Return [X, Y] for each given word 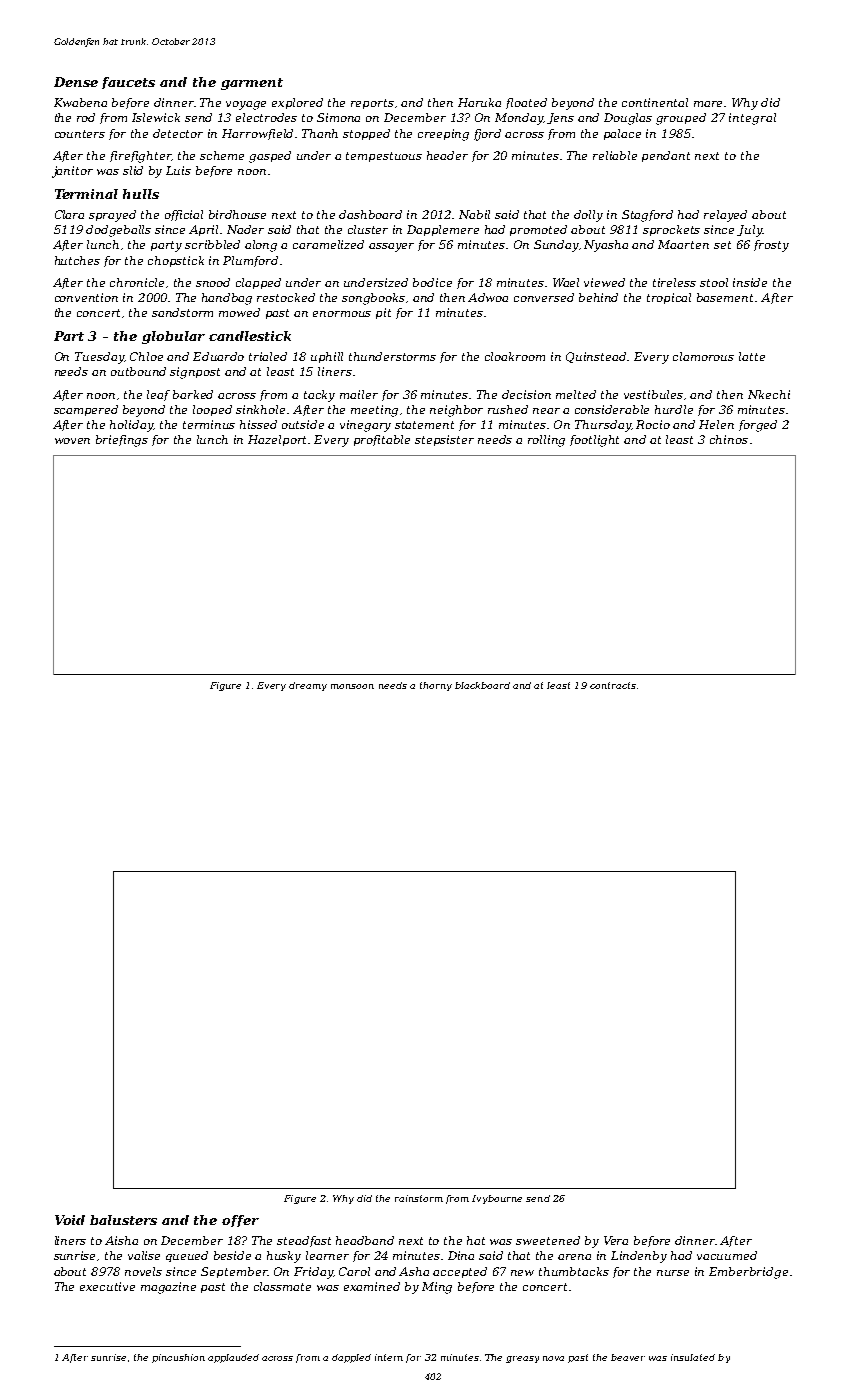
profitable [382, 440]
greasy [522, 1359]
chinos [729, 439]
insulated [693, 1357]
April [203, 230]
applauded [233, 1358]
